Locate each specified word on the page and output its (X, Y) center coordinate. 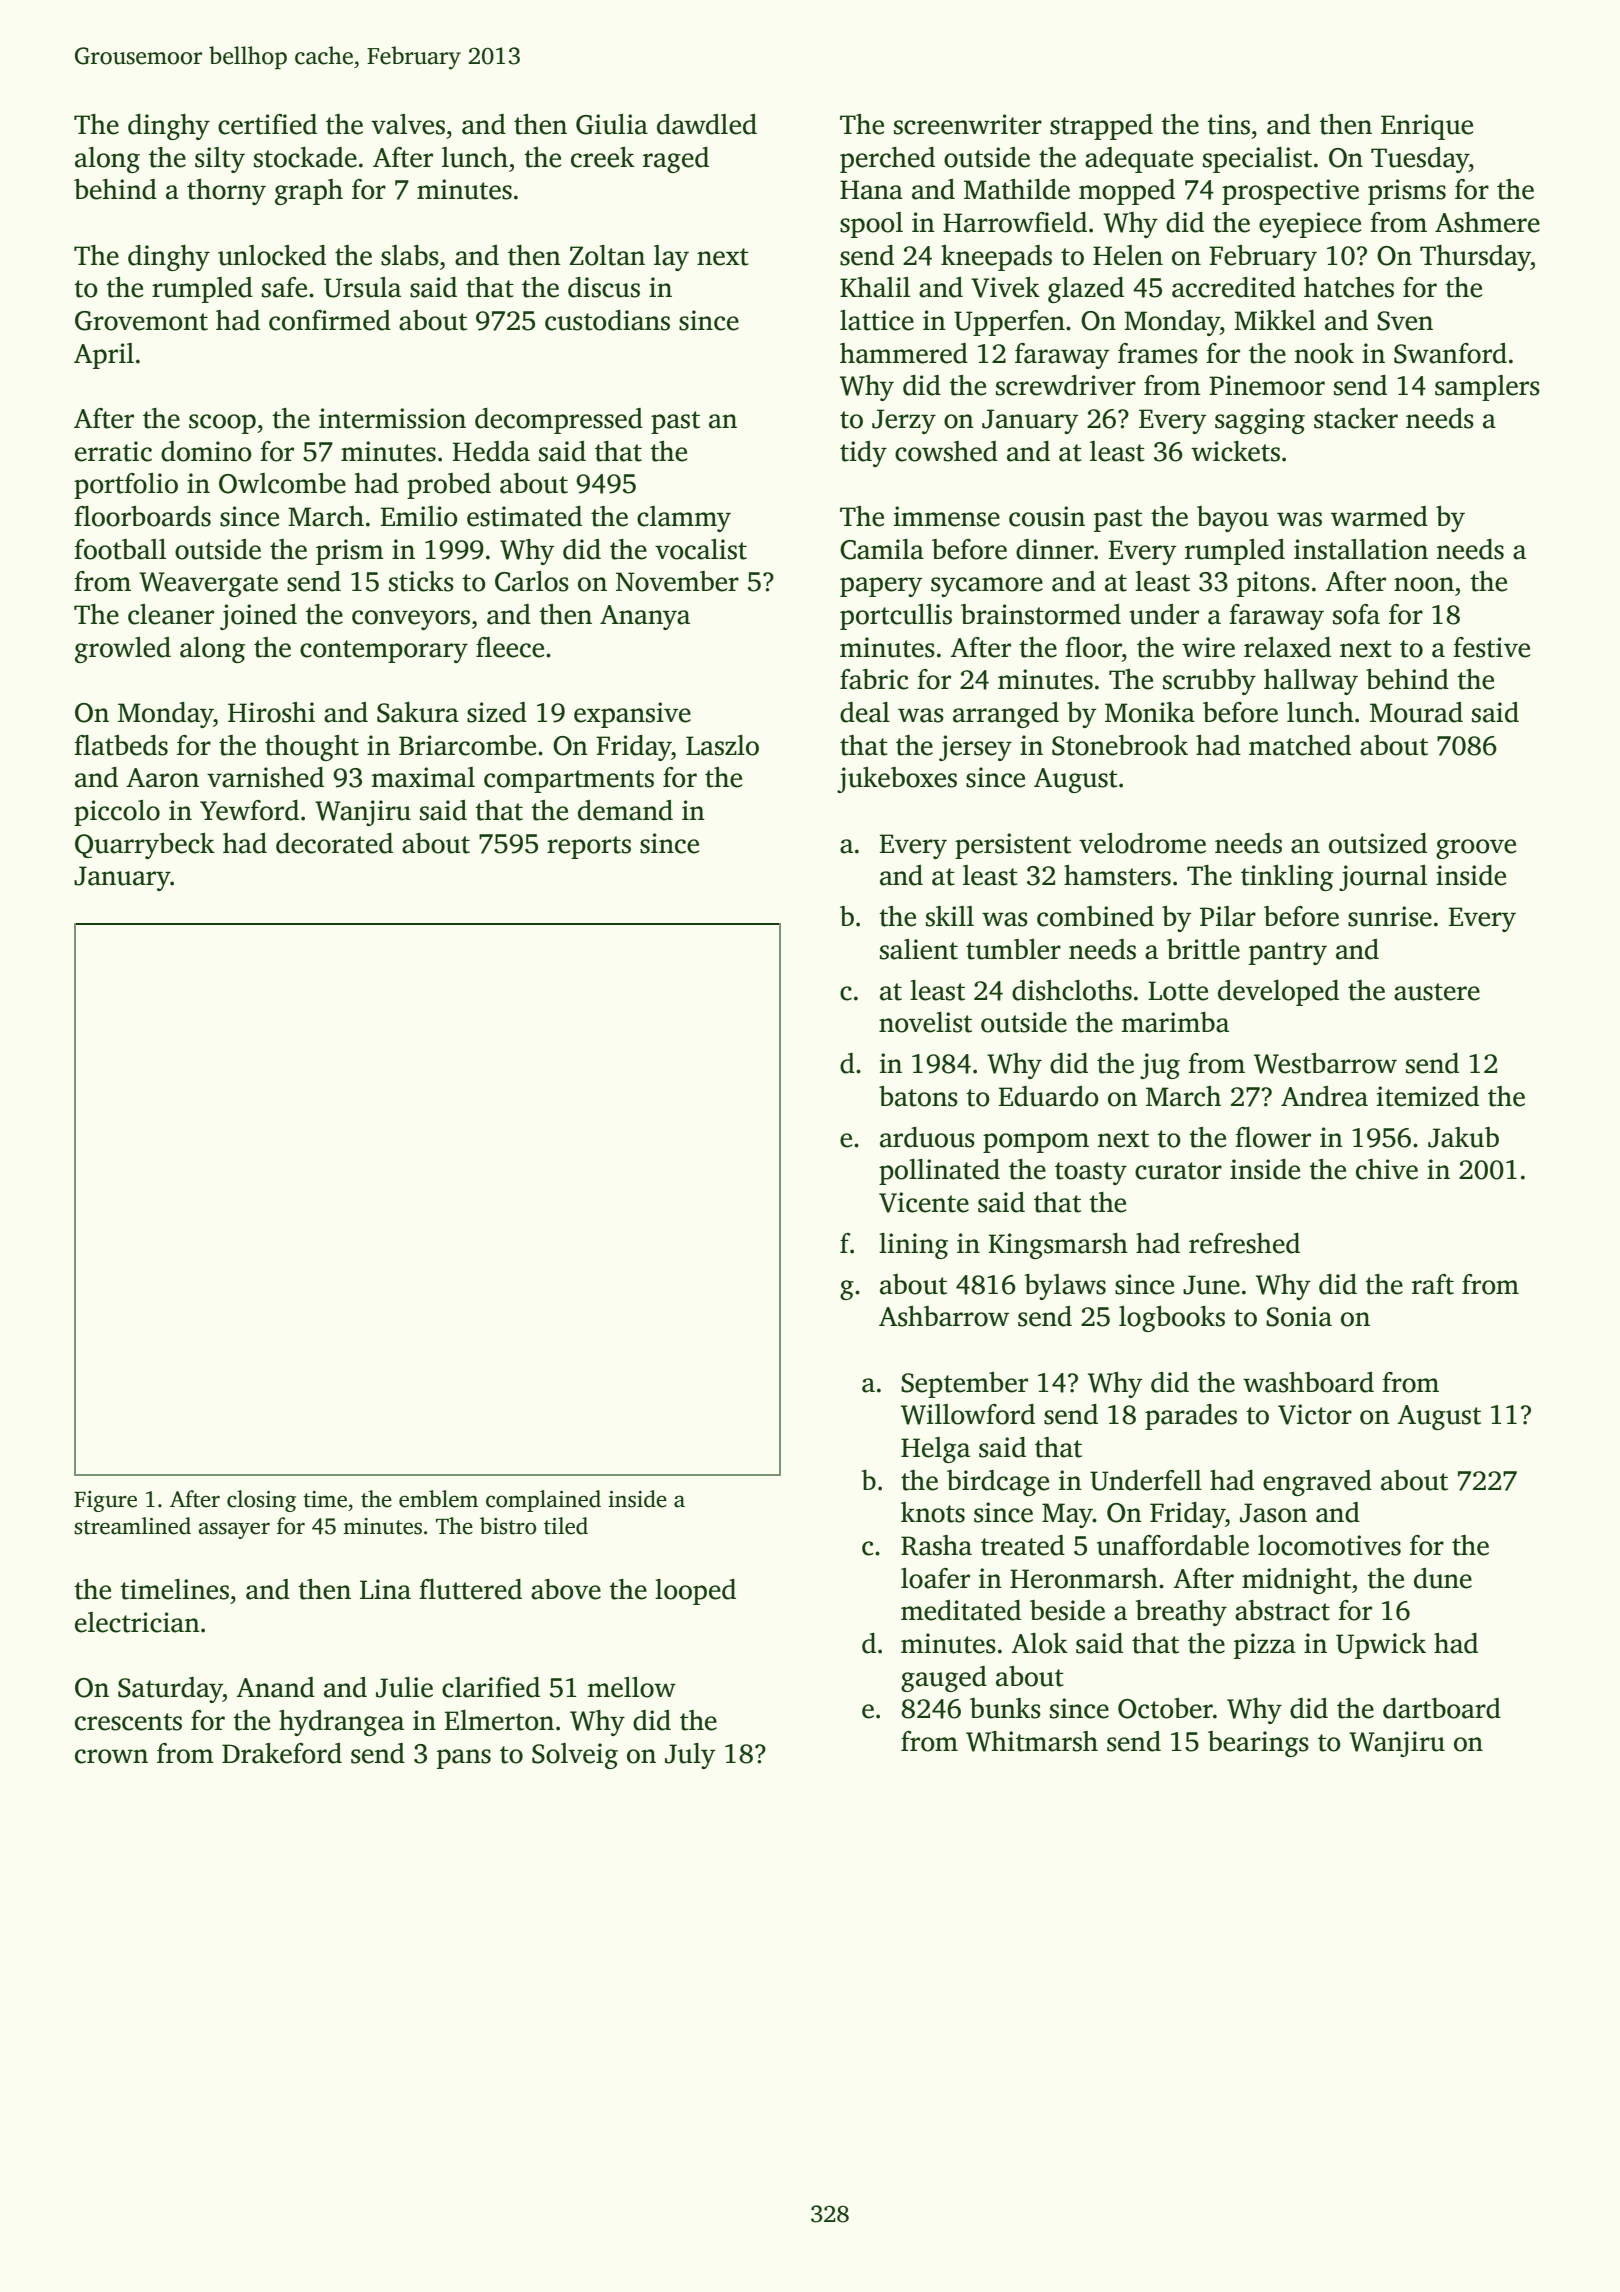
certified (267, 124)
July (690, 1756)
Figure (105, 1501)
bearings (1258, 1744)
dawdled (707, 124)
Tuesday (1420, 160)
